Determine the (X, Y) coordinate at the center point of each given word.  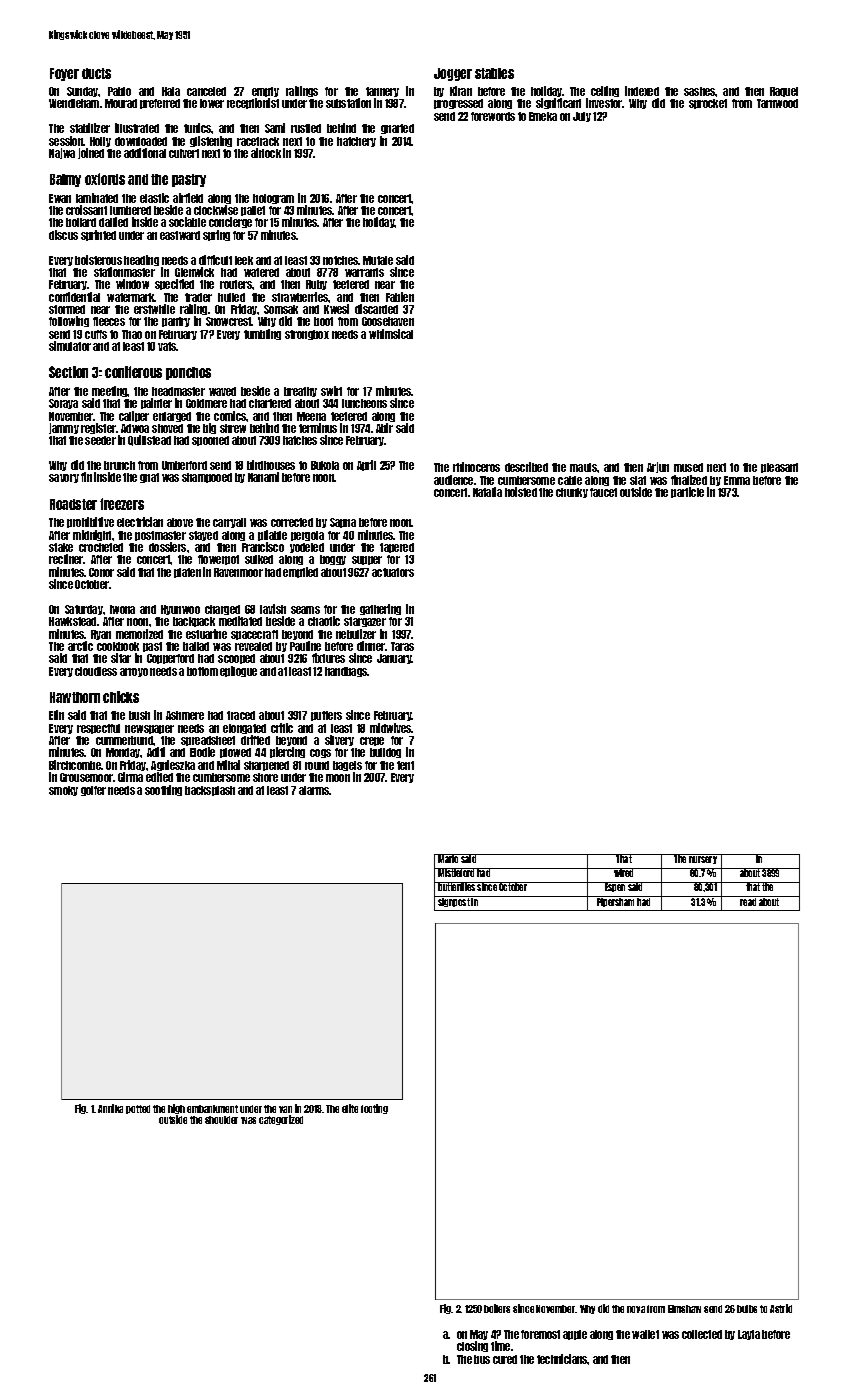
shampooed (207, 478)
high (176, 1110)
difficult (215, 260)
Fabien (400, 297)
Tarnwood (777, 103)
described (526, 467)
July (582, 117)
